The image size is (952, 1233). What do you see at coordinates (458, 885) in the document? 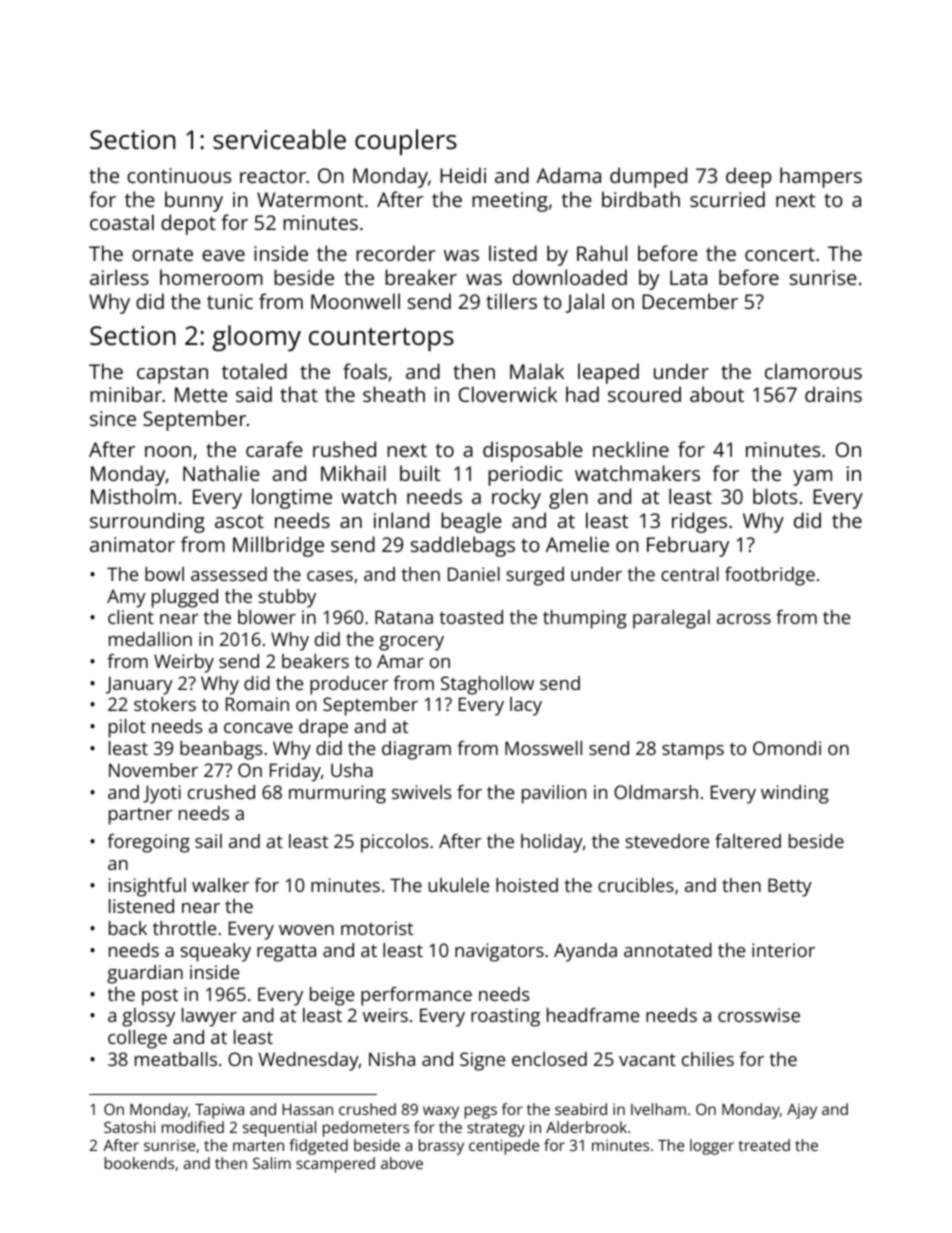
I see `ukulele` at bounding box center [458, 885].
